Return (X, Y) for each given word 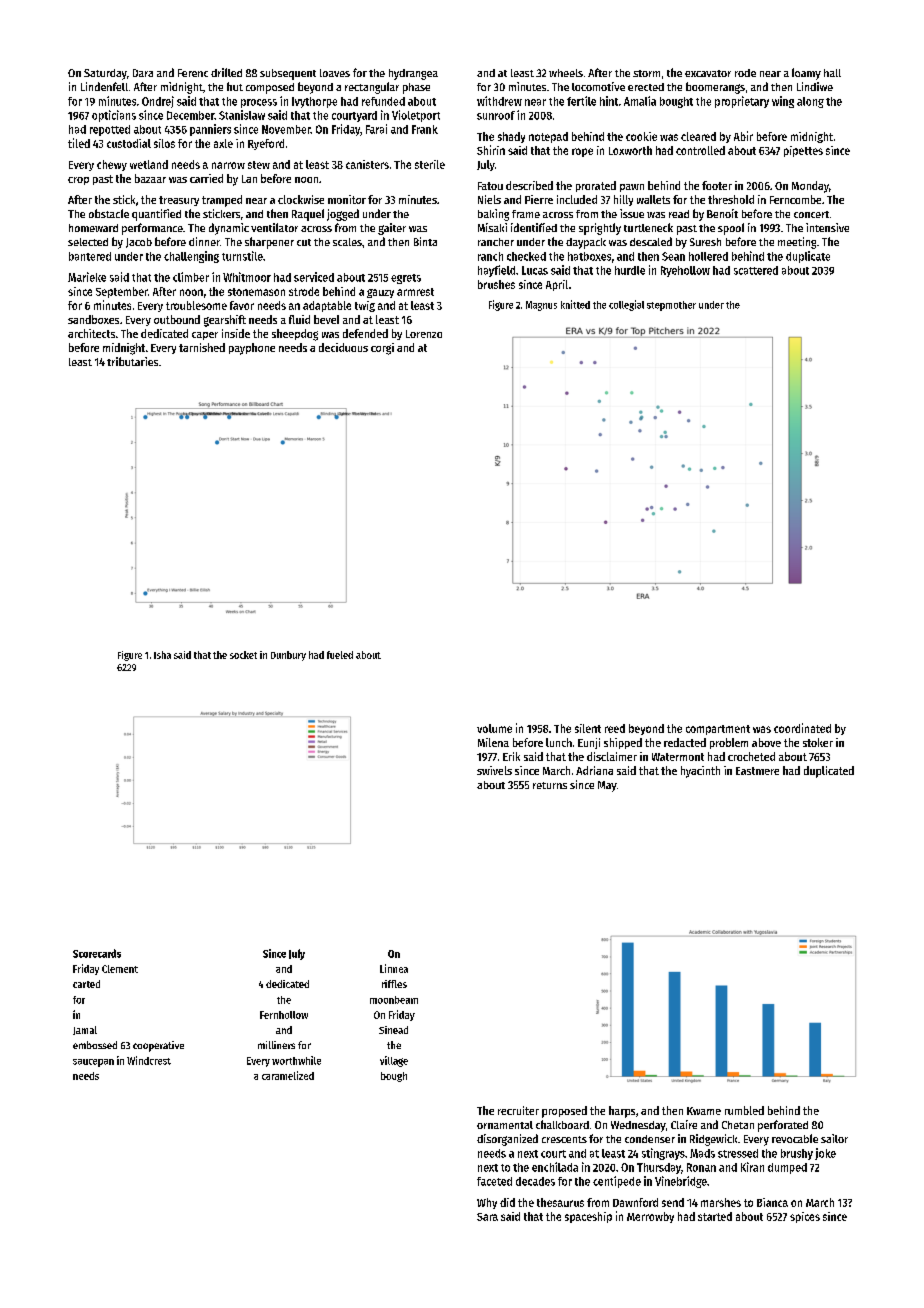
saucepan (93, 1063)
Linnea (394, 968)
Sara (487, 1217)
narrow (228, 165)
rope (582, 152)
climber (191, 277)
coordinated (802, 728)
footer (717, 185)
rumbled (744, 1110)
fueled (340, 655)
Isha (162, 655)
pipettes (803, 151)
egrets (406, 279)
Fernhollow (284, 1015)
